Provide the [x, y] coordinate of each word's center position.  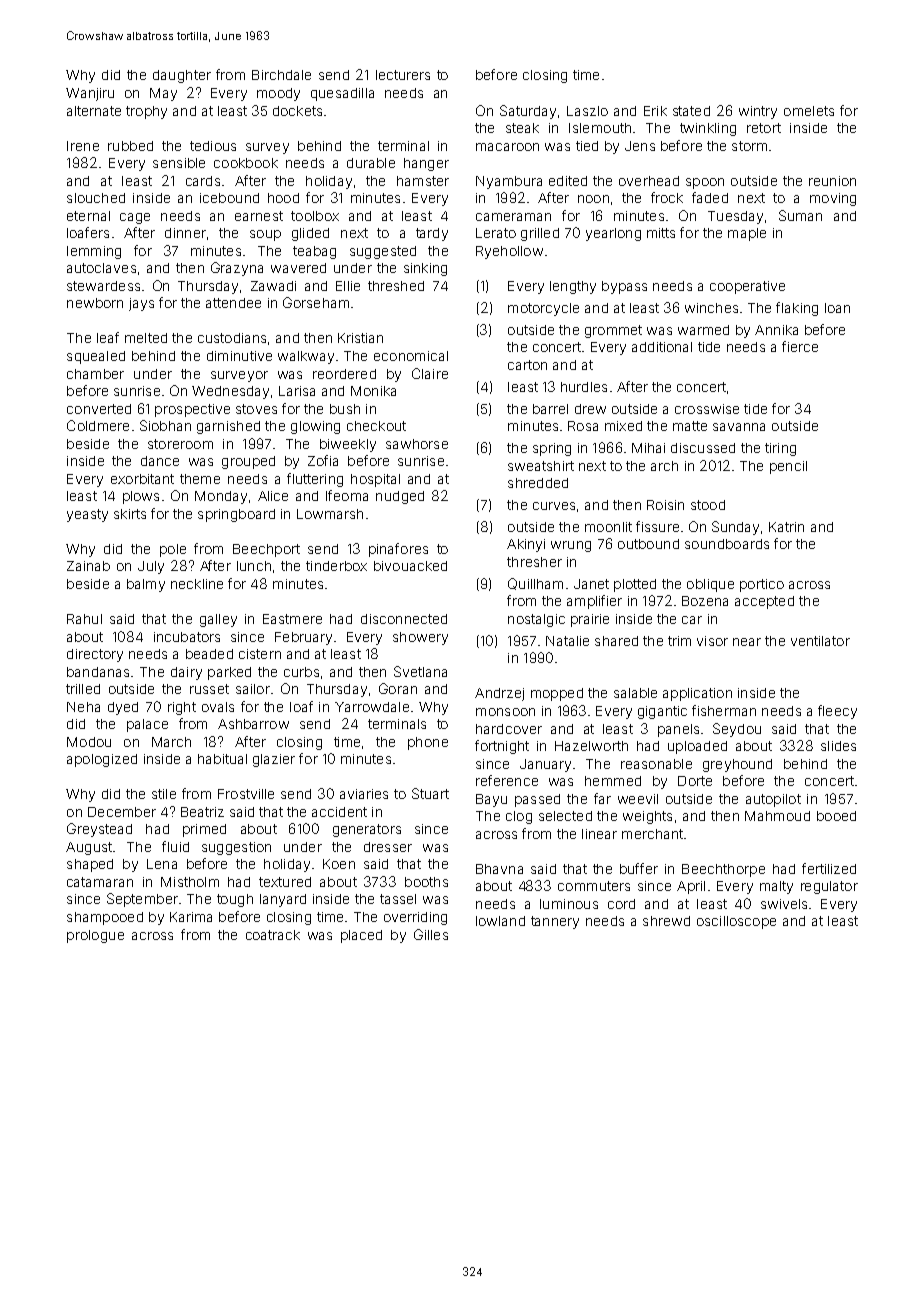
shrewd [666, 921]
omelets [809, 111]
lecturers [403, 75]
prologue [95, 936]
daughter [182, 76]
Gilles [431, 934]
